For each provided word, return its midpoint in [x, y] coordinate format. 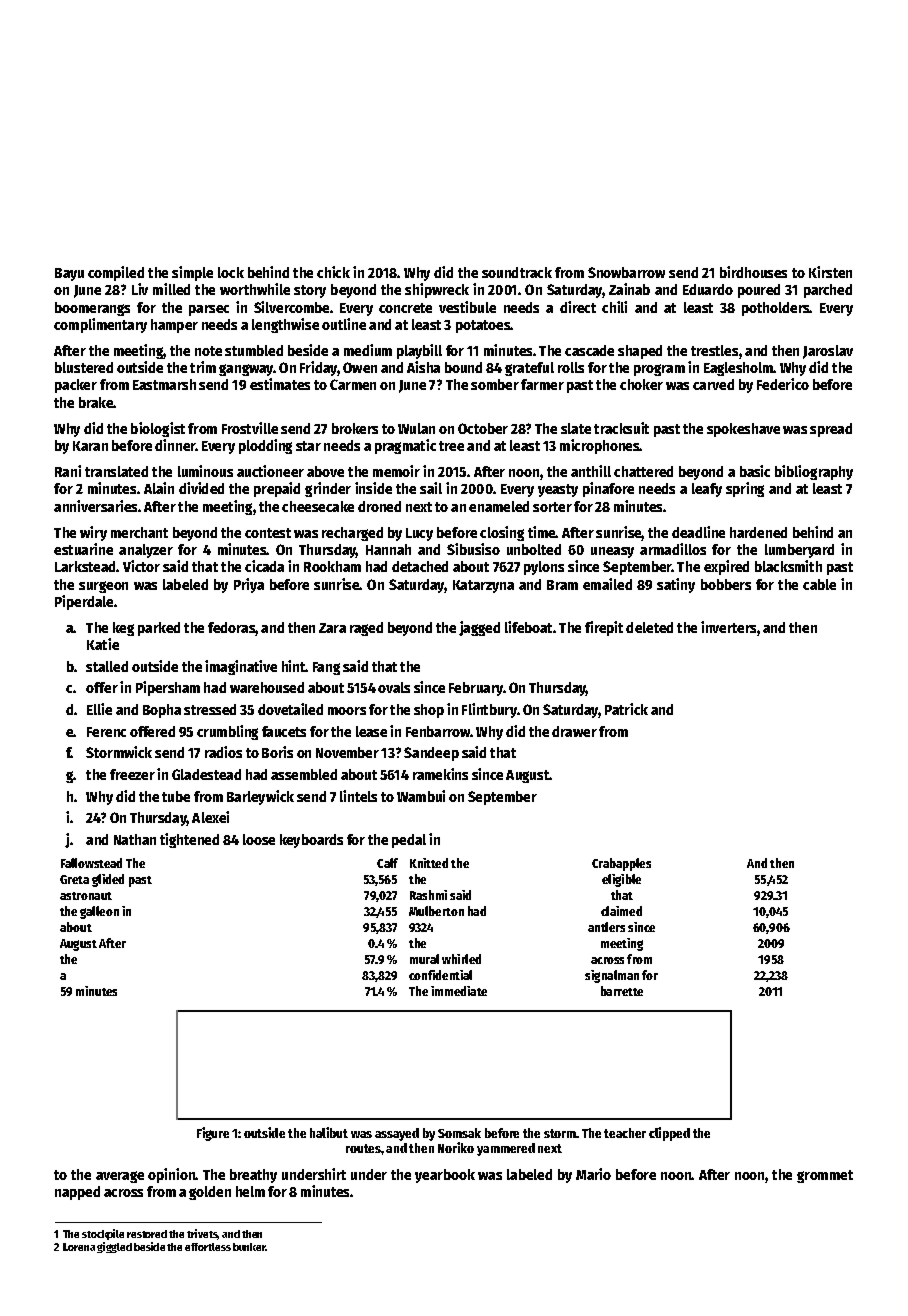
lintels [358, 796]
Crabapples [621, 864]
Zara [332, 628]
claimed [621, 911]
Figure [213, 1134]
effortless [208, 1247]
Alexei [210, 817]
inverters [728, 627]
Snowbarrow [626, 272]
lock [231, 272]
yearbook [445, 1176]
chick [333, 272]
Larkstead [85, 566]
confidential [440, 975]
